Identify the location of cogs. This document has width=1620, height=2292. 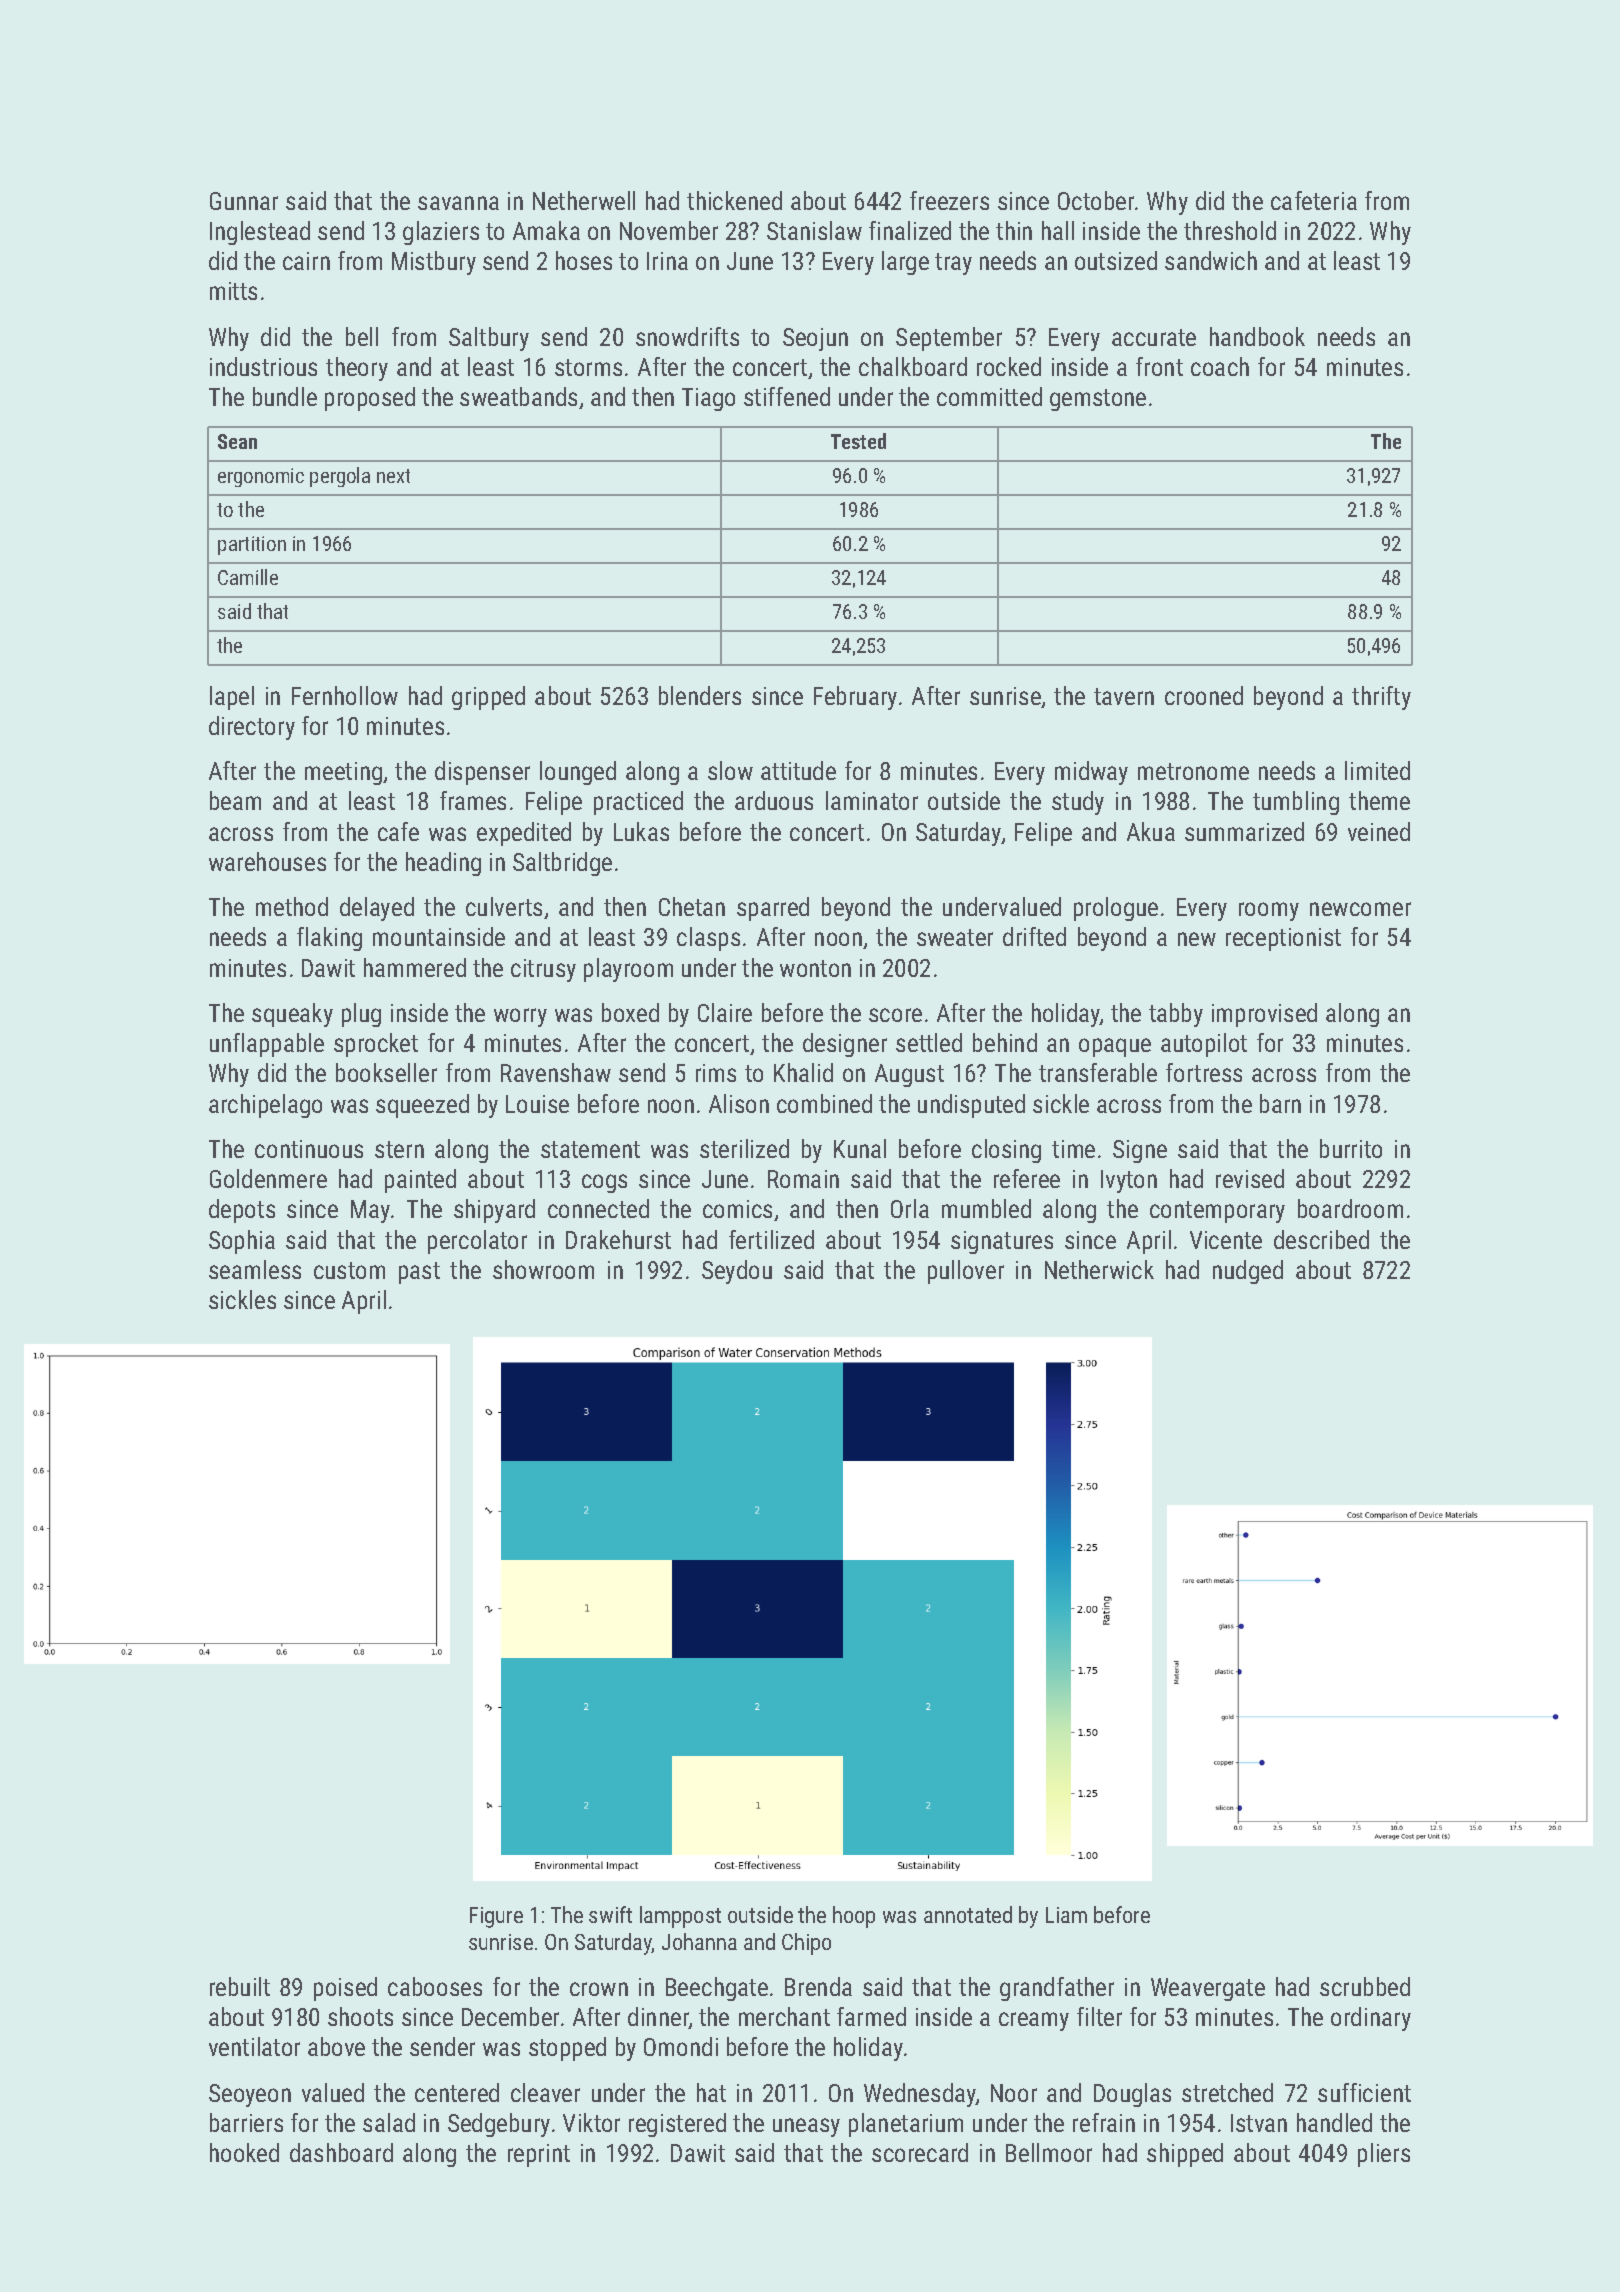
(604, 1183).
